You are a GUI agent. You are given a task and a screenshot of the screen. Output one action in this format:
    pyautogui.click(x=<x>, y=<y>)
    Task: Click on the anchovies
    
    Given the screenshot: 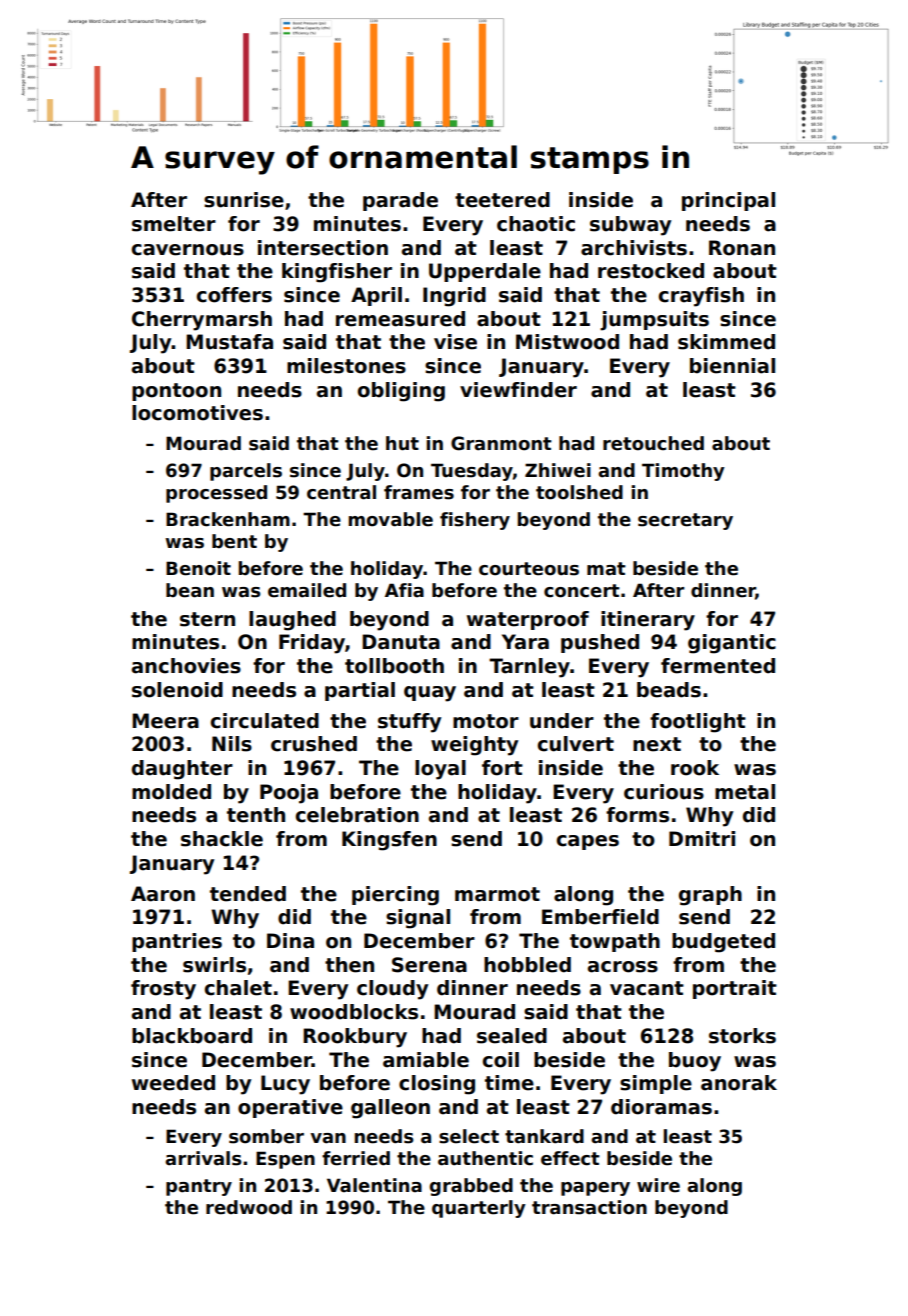 What is the action you would take?
    pyautogui.click(x=186, y=666)
